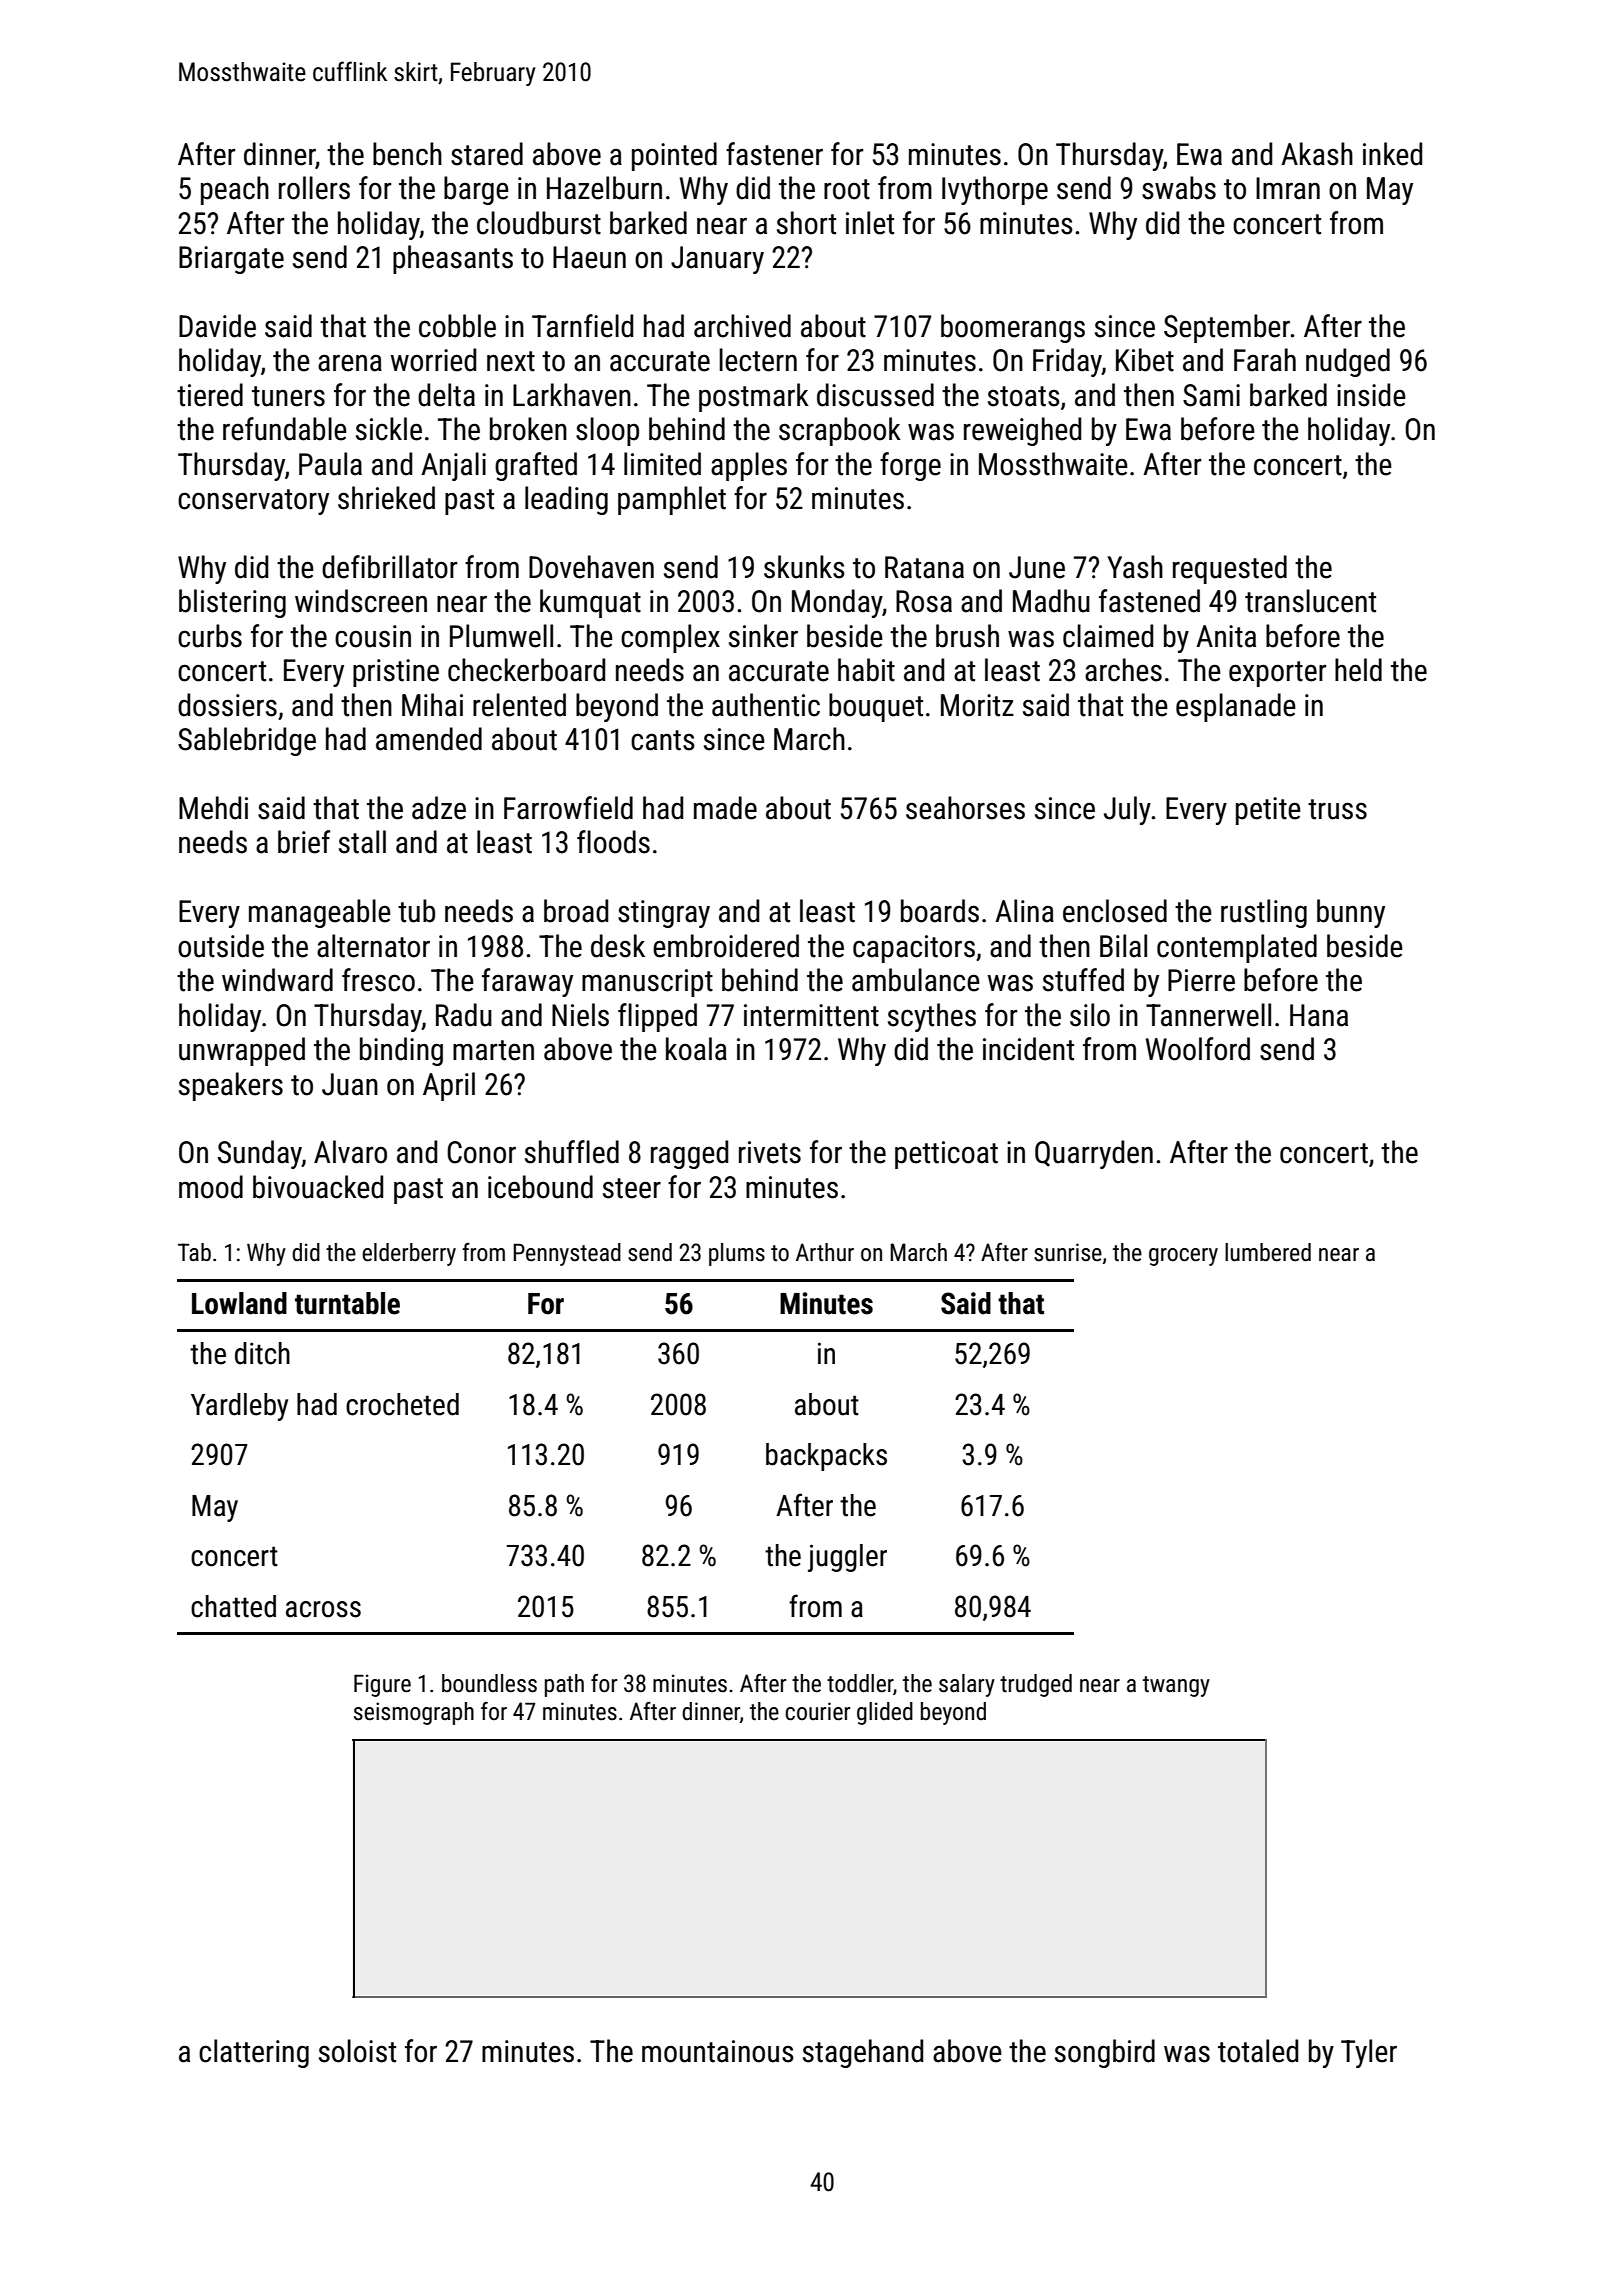 The image size is (1620, 2292). I want to click on juggler, so click(847, 1558).
